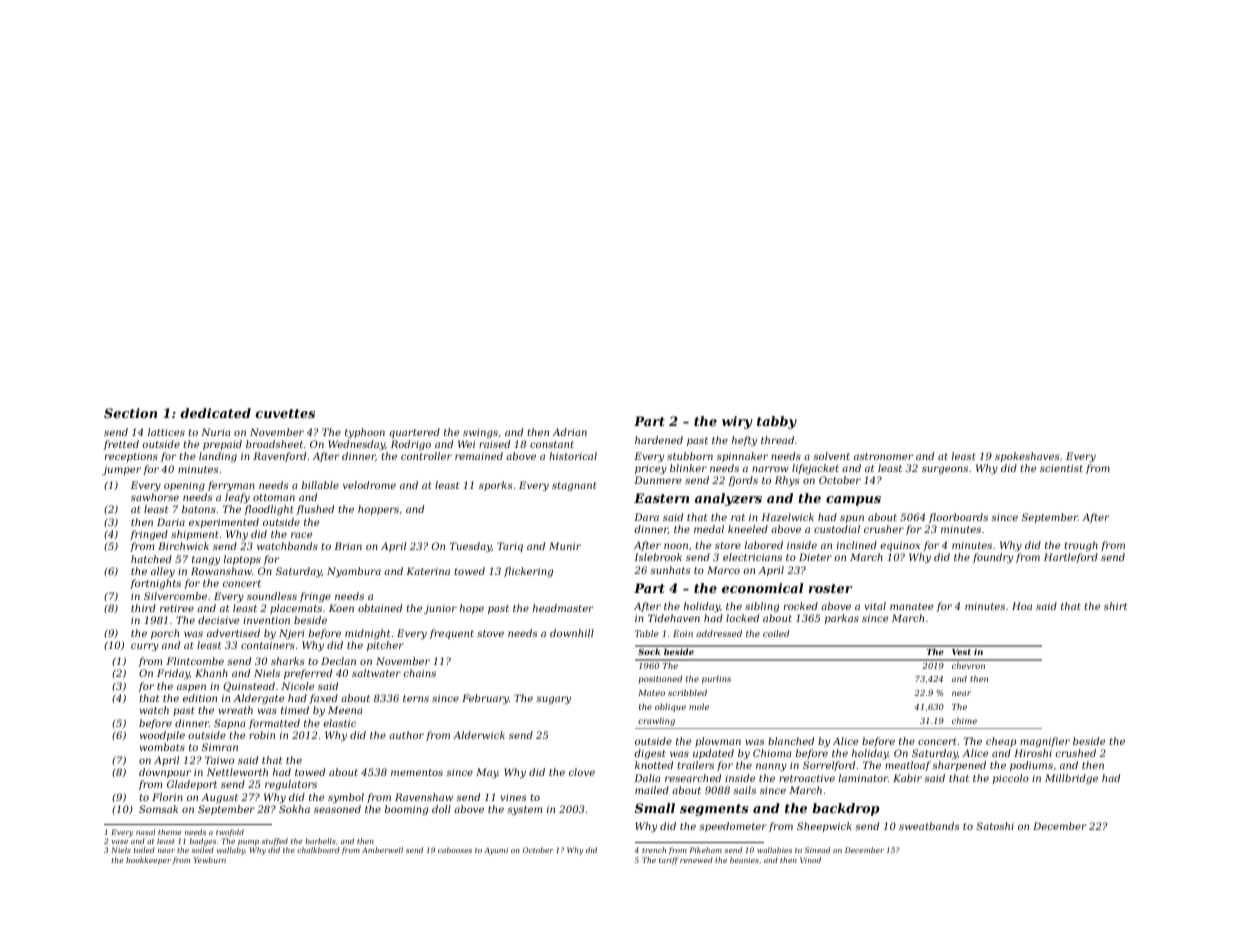 The height and width of the screenshot is (952, 1233). Describe the element at coordinates (670, 570) in the screenshot. I see `sunhats` at that location.
